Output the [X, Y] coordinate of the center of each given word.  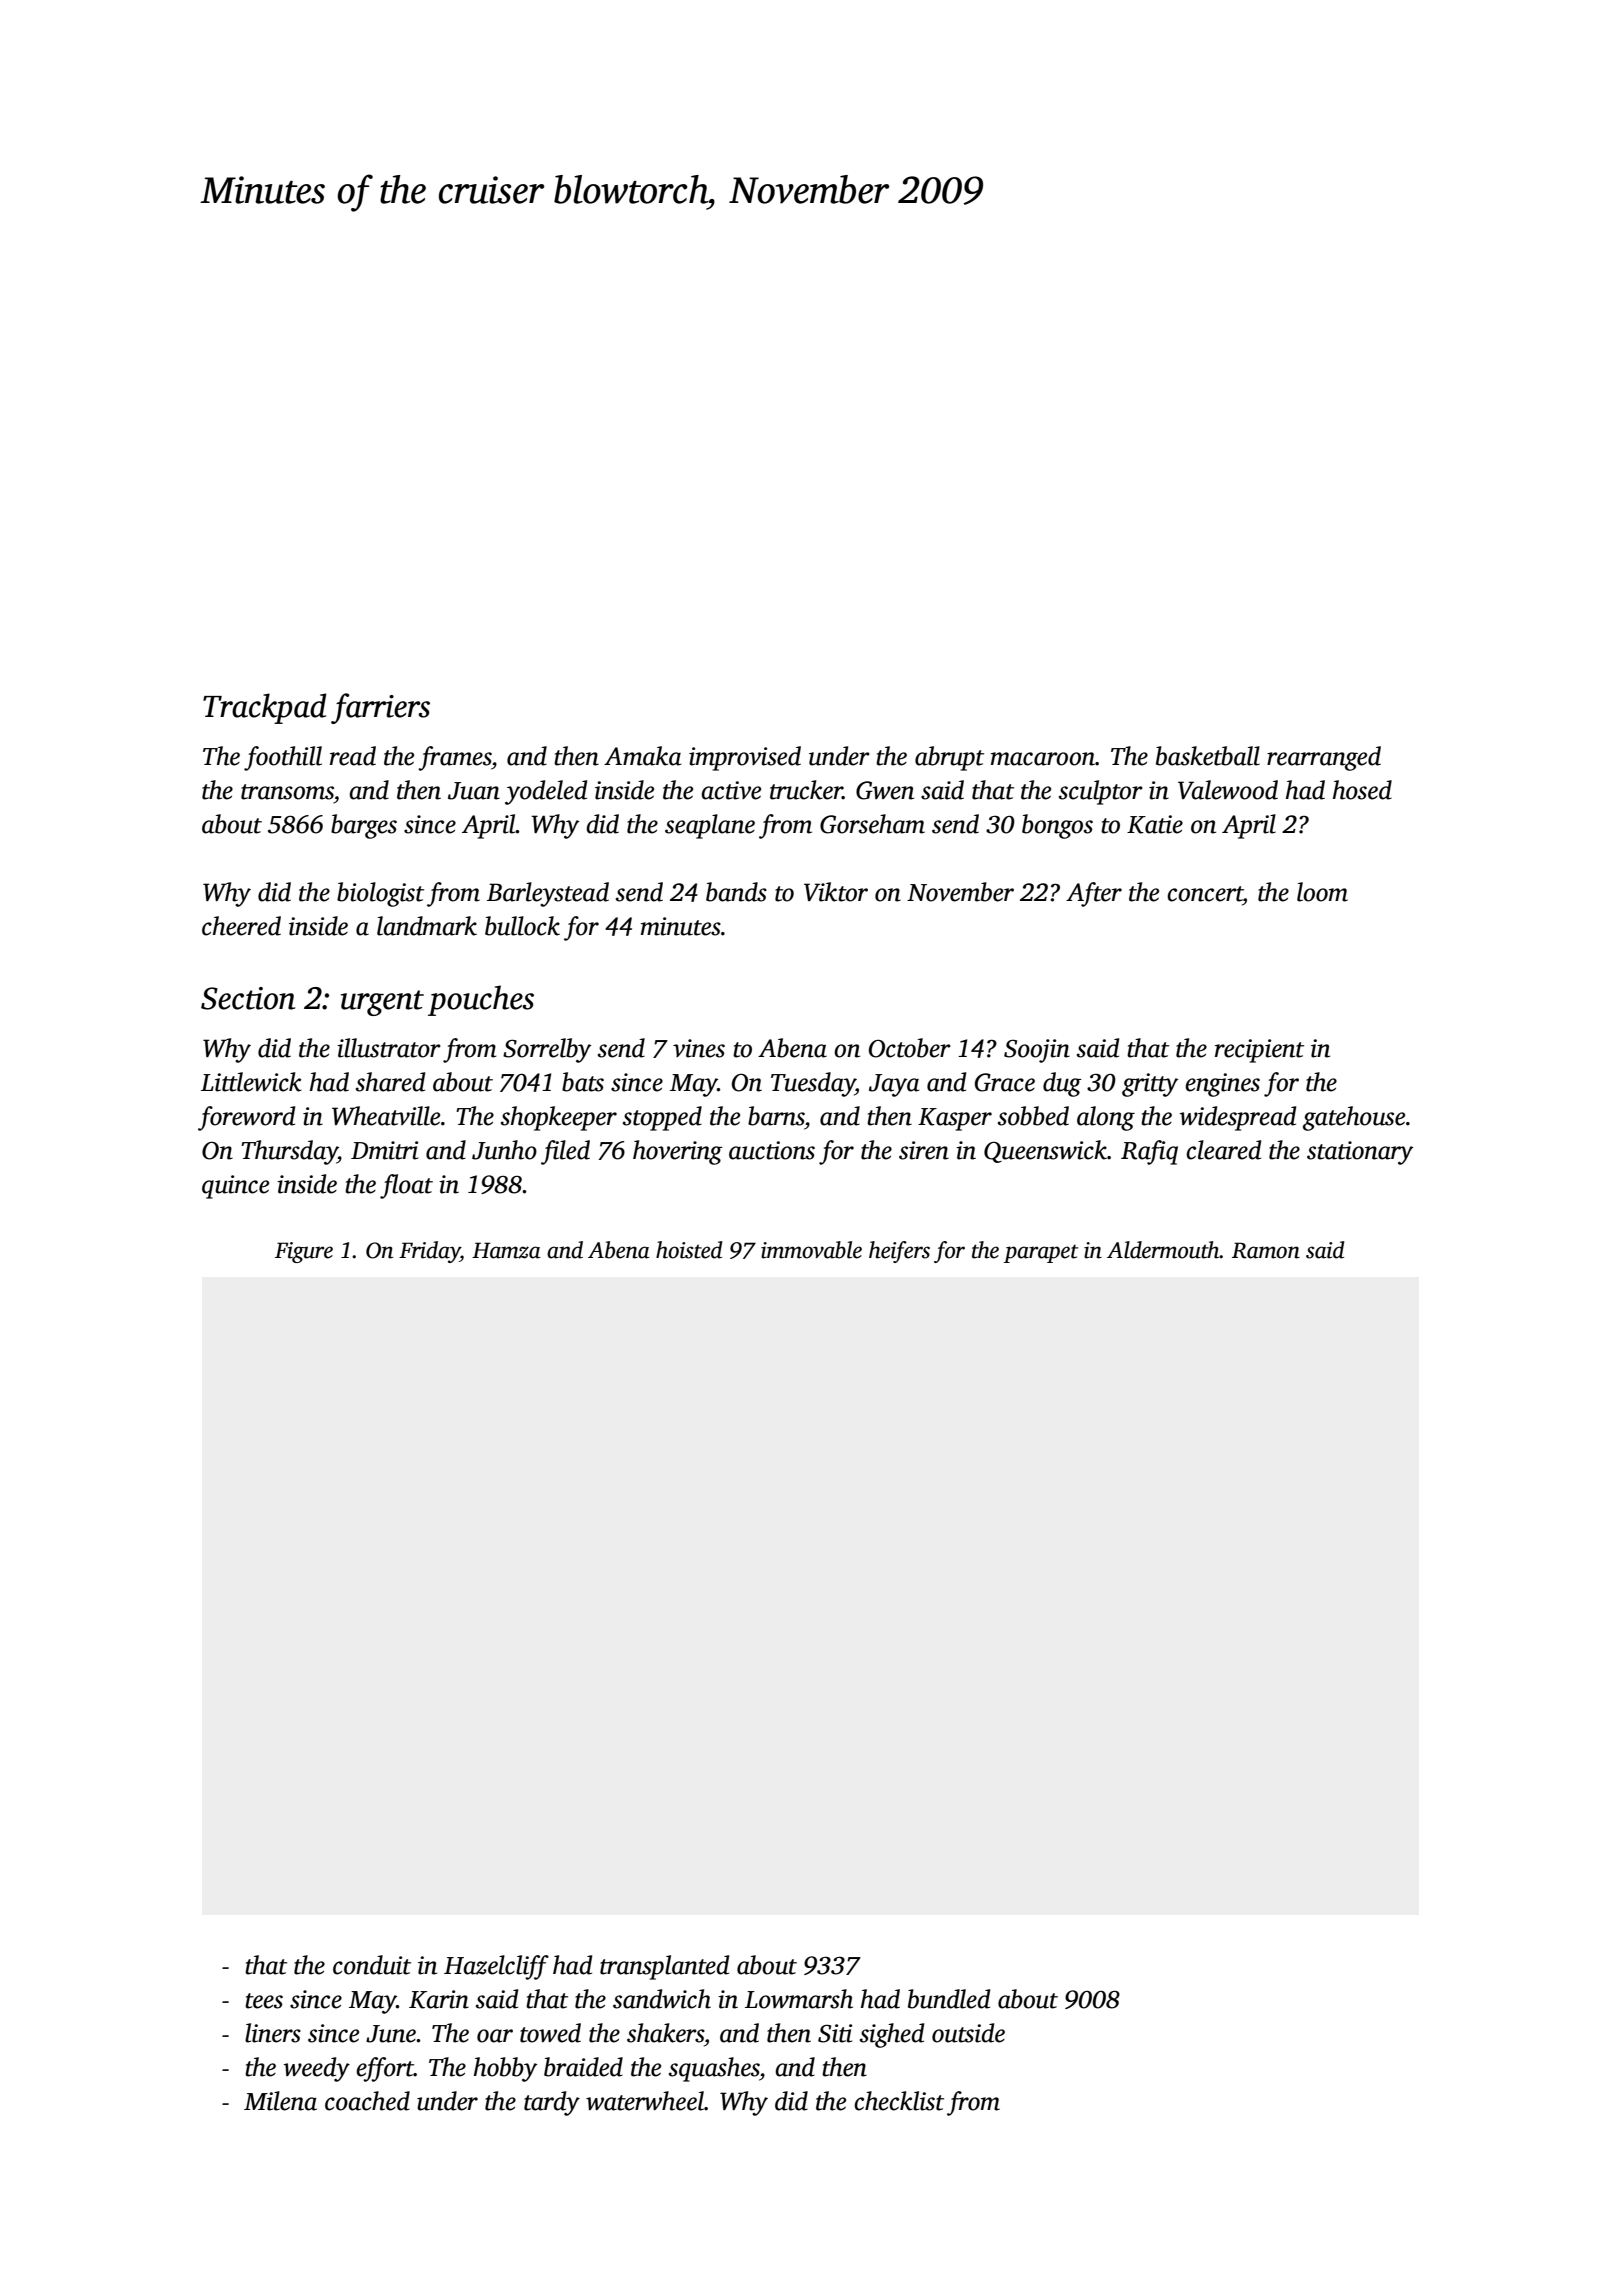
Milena [280, 2101]
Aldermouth [1163, 1250]
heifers [899, 1252]
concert [1205, 894]
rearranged [1324, 758]
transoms [287, 792]
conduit [372, 1965]
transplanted [664, 1967]
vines [699, 1048]
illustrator [389, 1048]
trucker [806, 790]
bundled [949, 1999]
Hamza [506, 1250]
